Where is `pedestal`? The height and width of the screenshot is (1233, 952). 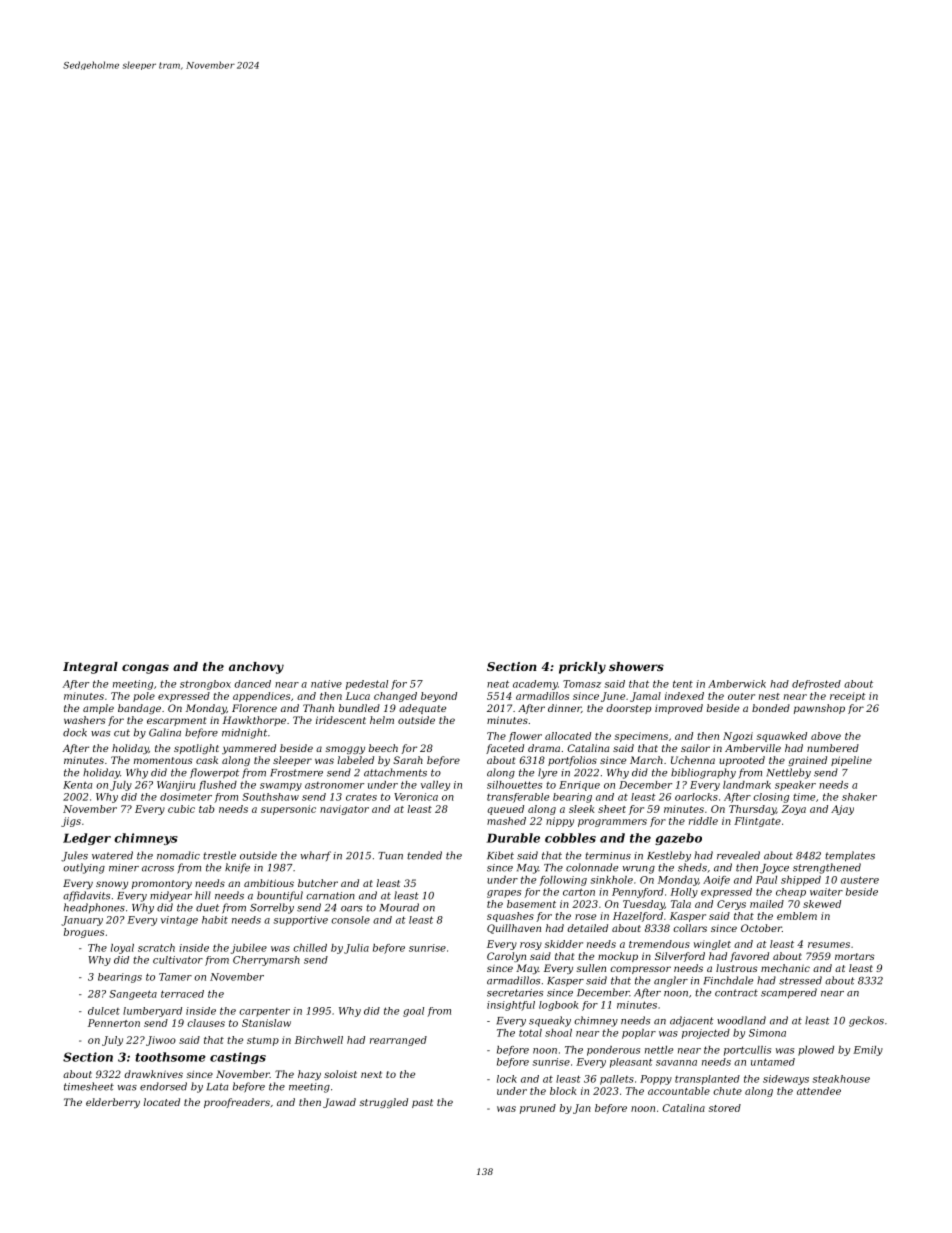
pedestal is located at coordinates (367, 685).
